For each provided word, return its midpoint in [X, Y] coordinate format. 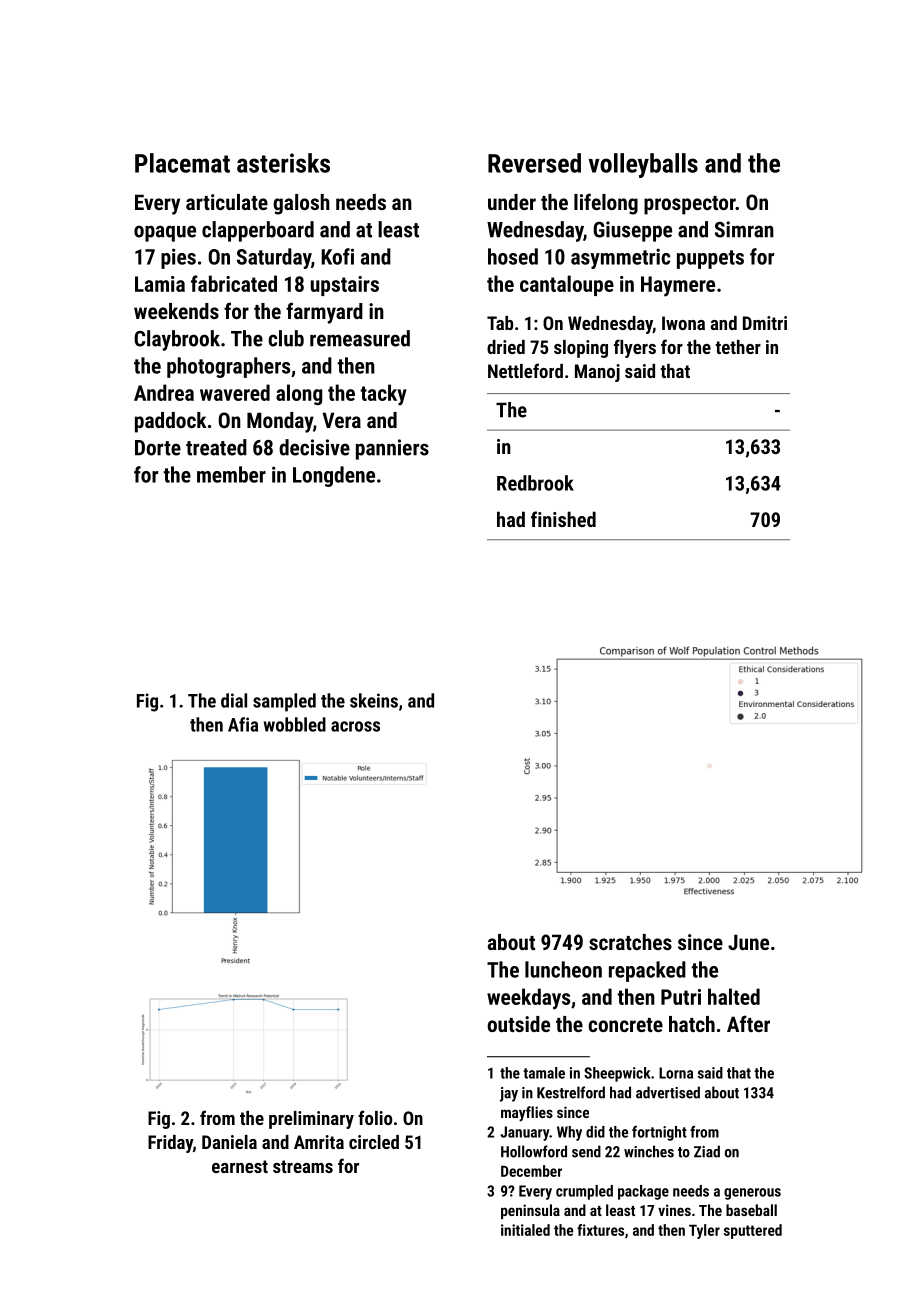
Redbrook [535, 483]
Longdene [334, 476]
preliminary [311, 1120]
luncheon [563, 969]
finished [563, 519]
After [748, 1023]
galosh [301, 204]
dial [234, 700]
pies [178, 258]
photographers [228, 367]
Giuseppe [632, 231]
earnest [240, 1166]
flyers [635, 348]
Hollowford [534, 1151]
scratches [630, 942]
